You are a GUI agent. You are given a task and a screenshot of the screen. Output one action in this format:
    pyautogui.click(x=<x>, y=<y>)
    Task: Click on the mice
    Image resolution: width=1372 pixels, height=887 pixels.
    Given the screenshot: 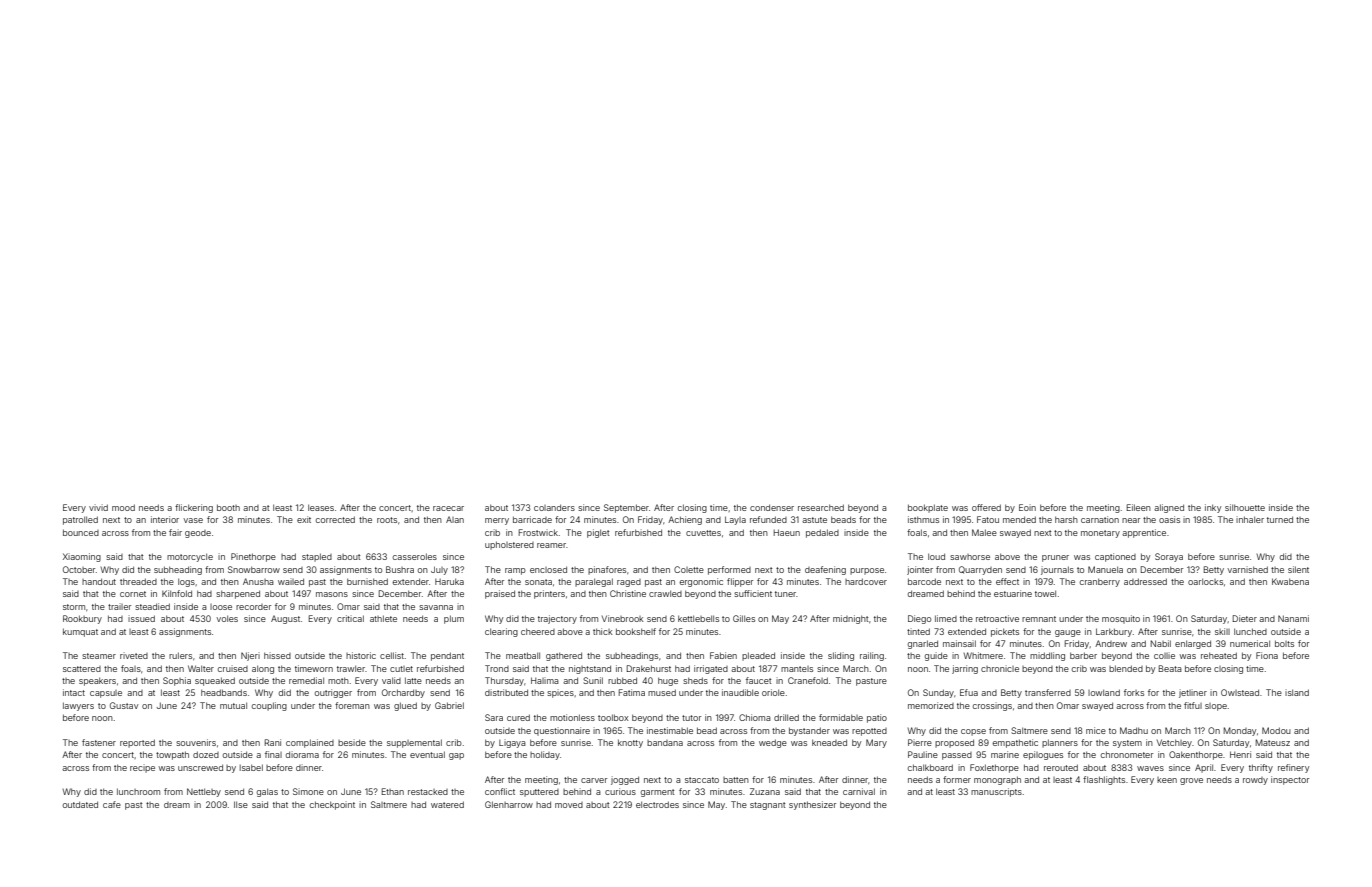 What is the action you would take?
    pyautogui.click(x=1096, y=730)
